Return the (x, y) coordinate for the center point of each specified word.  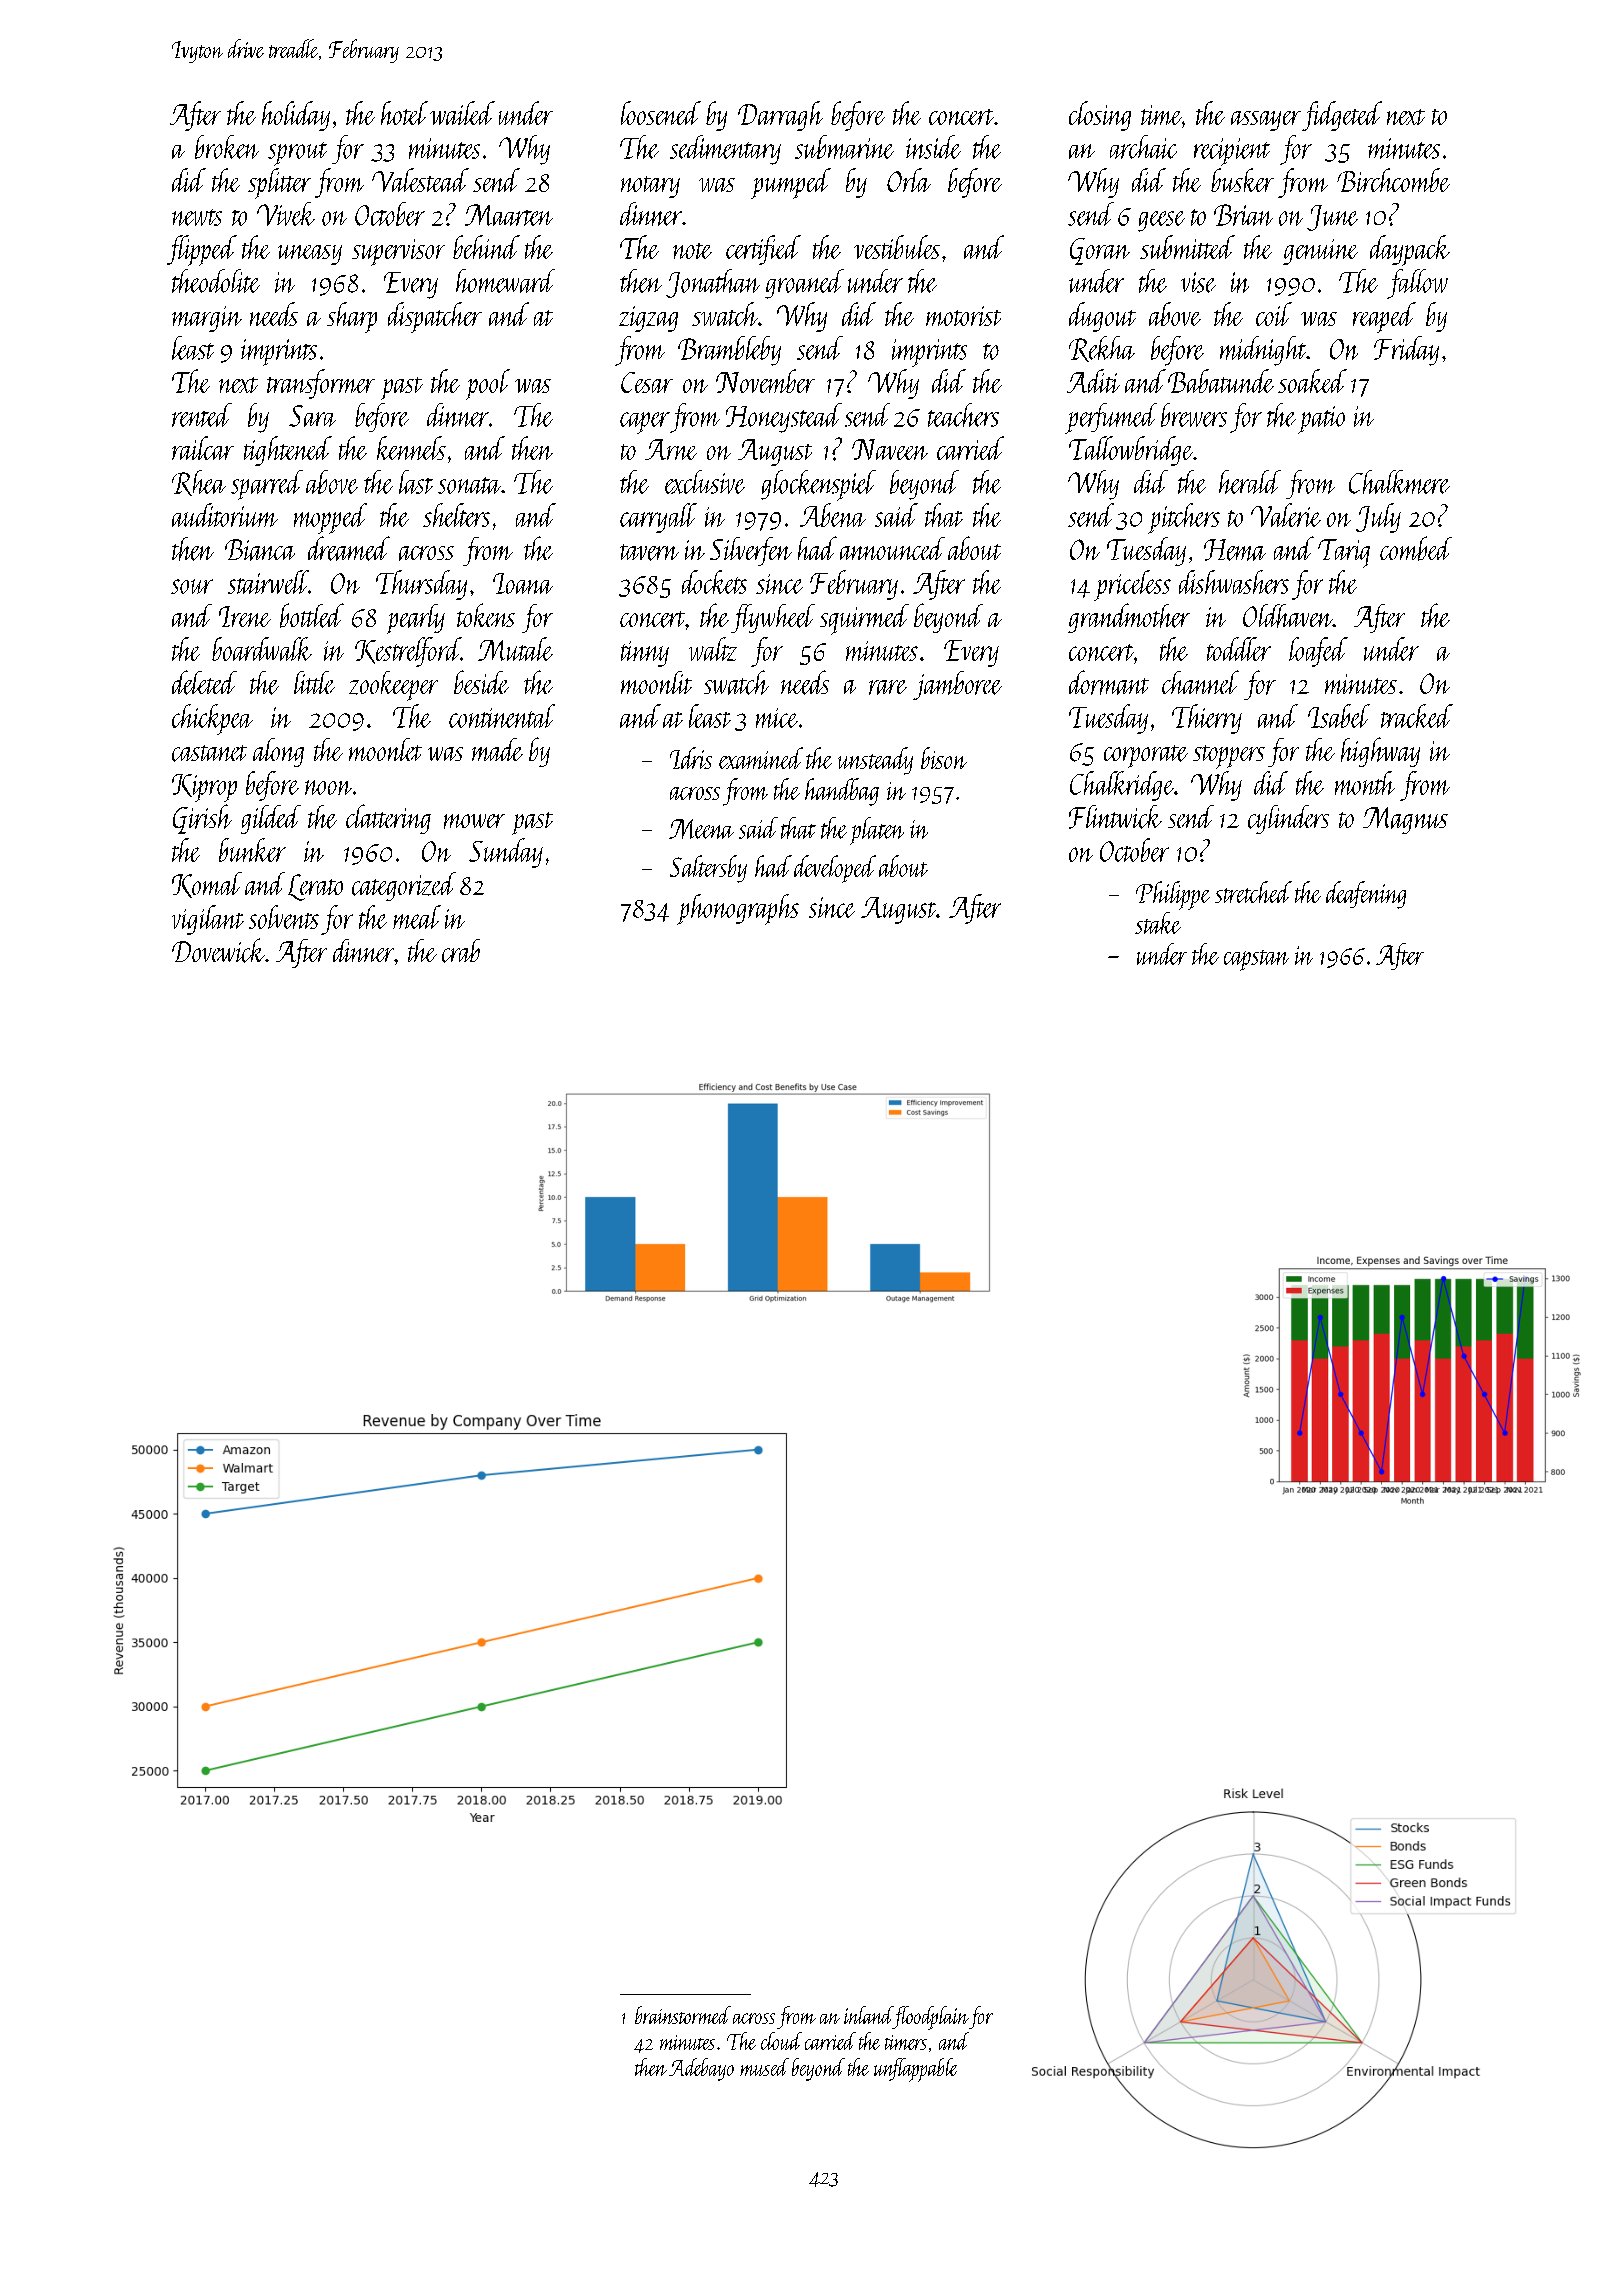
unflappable (915, 2070)
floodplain (931, 2018)
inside (933, 147)
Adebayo (701, 2069)
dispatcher (435, 317)
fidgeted (1342, 116)
